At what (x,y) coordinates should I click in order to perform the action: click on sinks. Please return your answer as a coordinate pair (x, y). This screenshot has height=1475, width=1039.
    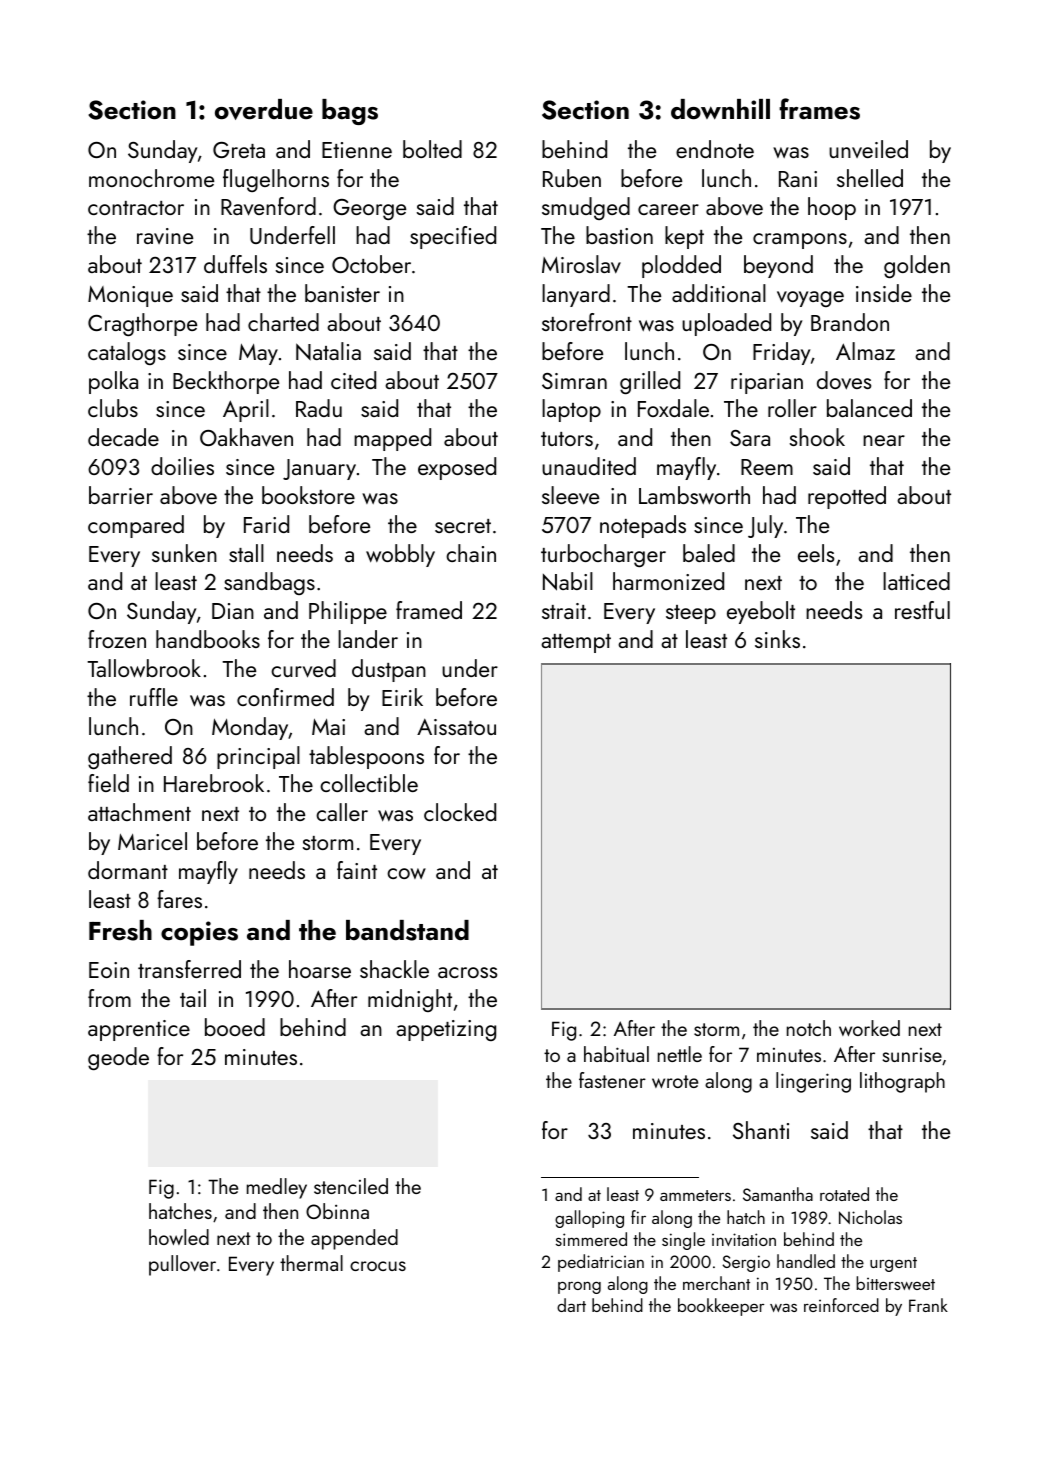
    Looking at the image, I should click on (777, 639).
